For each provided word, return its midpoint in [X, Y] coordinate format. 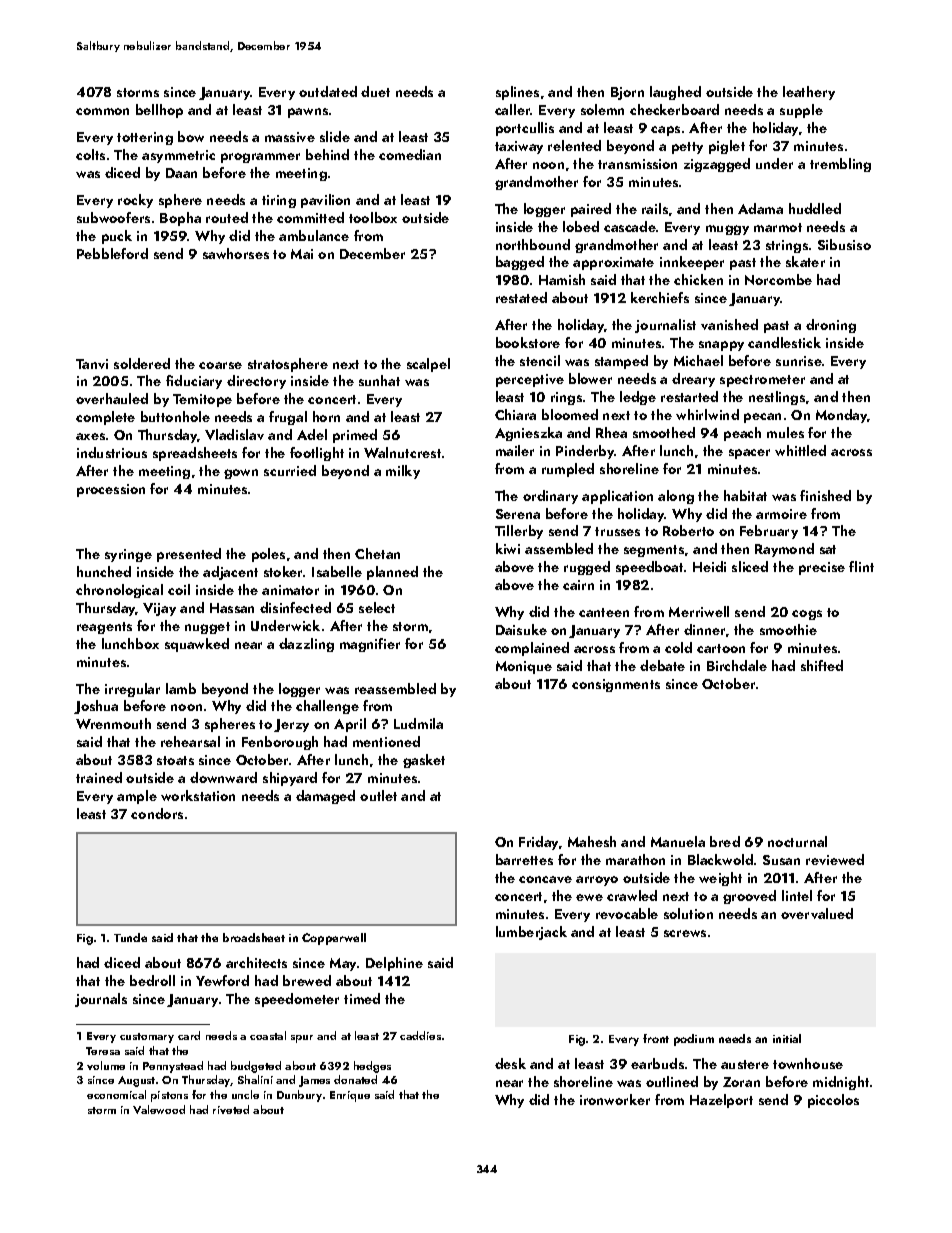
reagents [104, 628]
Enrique [350, 1096]
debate [662, 665]
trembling [840, 165]
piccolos [833, 1101]
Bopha [180, 219]
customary [147, 1038]
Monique [524, 667]
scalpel [428, 365]
